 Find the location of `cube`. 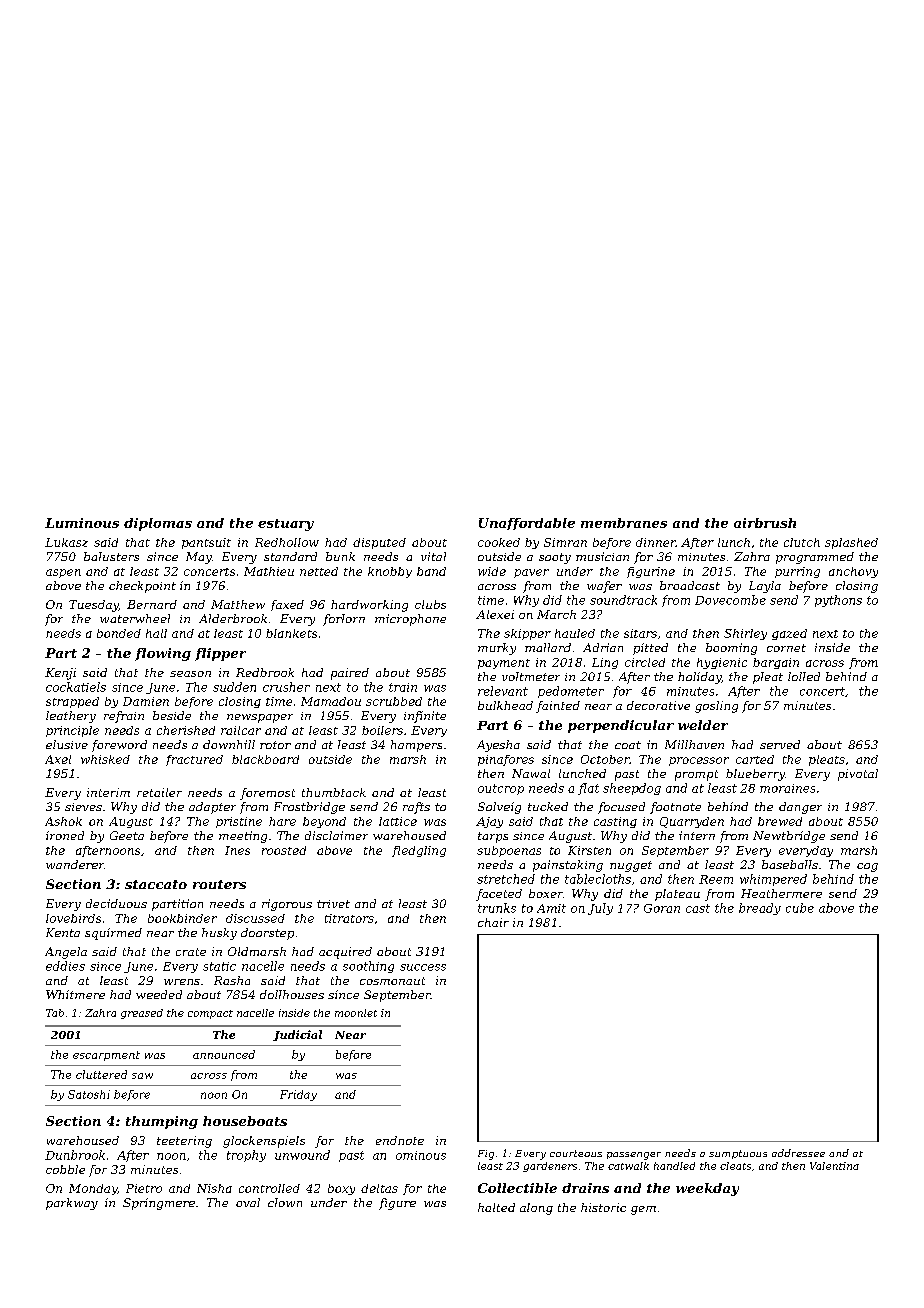

cube is located at coordinates (800, 908).
